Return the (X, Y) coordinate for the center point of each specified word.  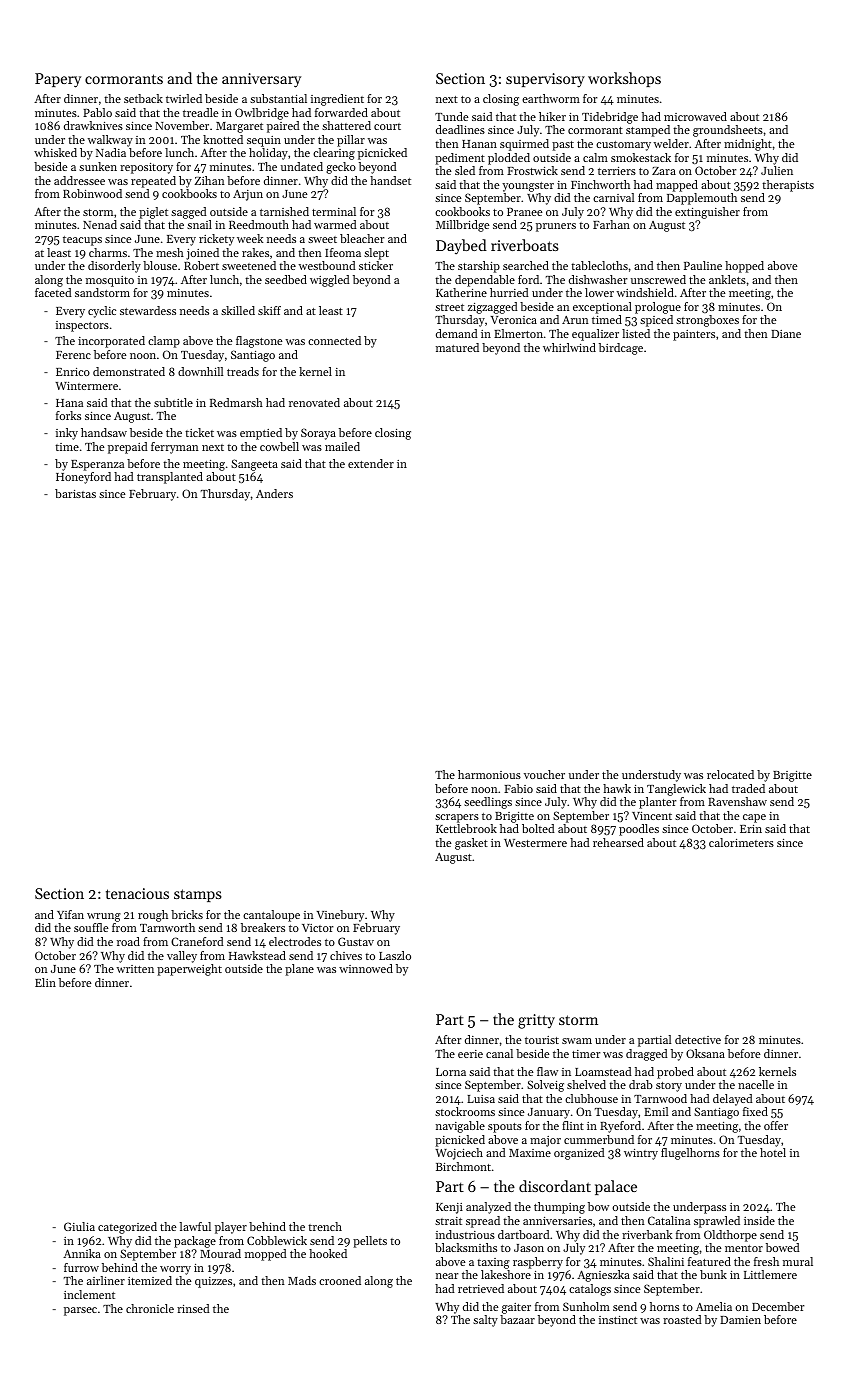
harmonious (489, 774)
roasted (682, 1319)
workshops (624, 79)
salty (485, 1321)
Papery (58, 80)
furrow (81, 1267)
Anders (274, 493)
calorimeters (741, 842)
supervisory (545, 80)
